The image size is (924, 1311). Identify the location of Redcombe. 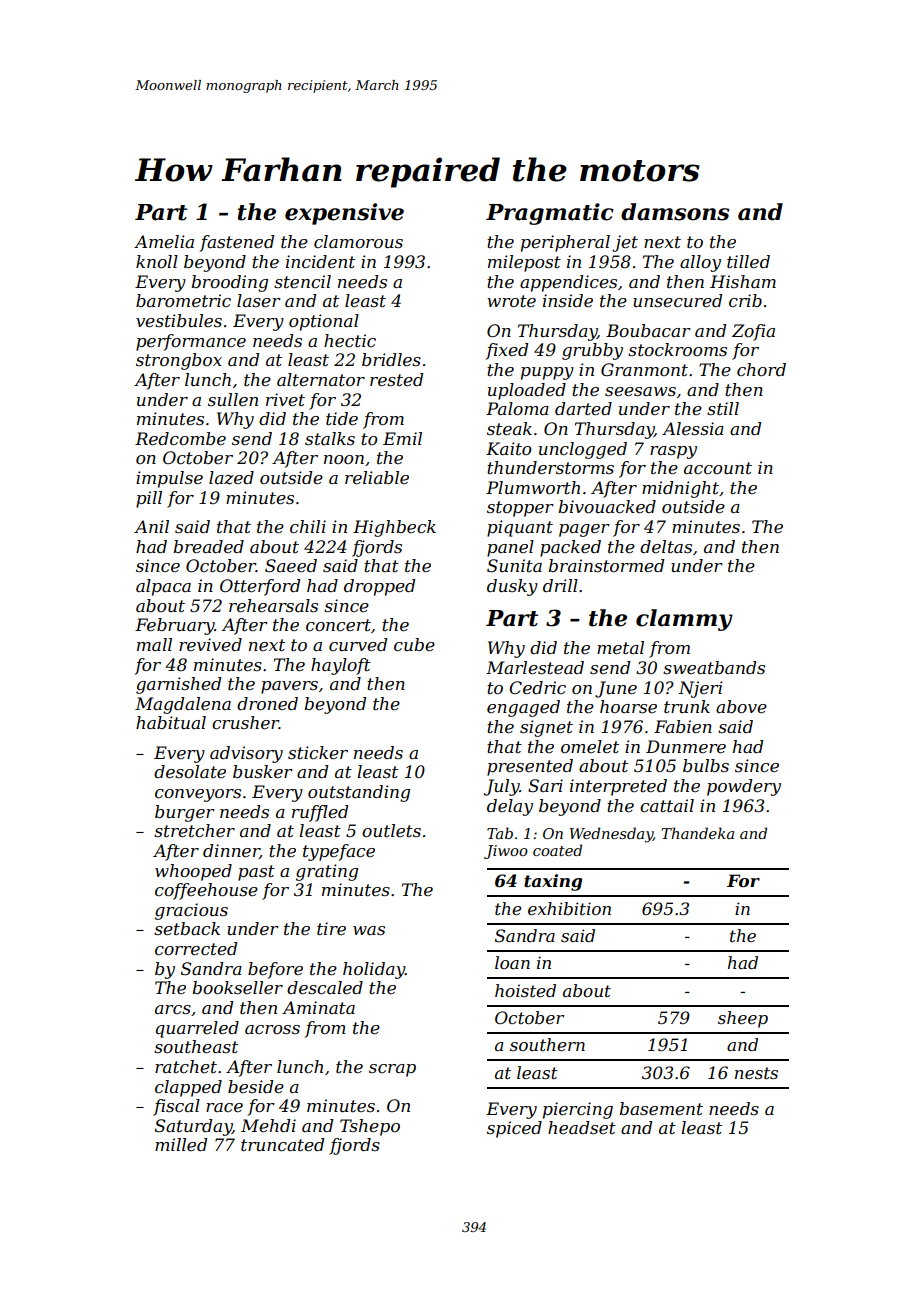
(180, 438).
